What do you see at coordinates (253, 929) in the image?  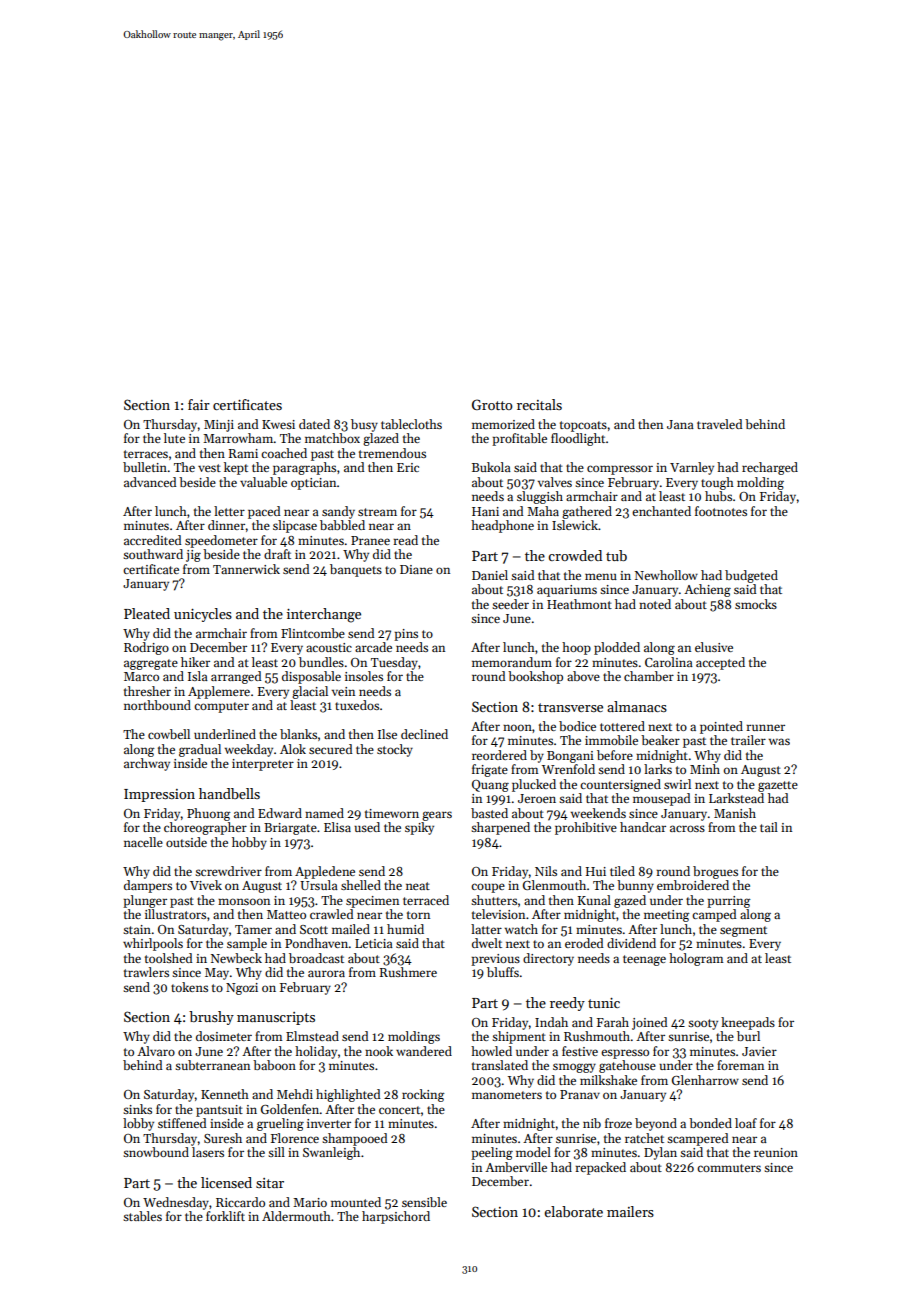 I see `Tamer` at bounding box center [253, 929].
